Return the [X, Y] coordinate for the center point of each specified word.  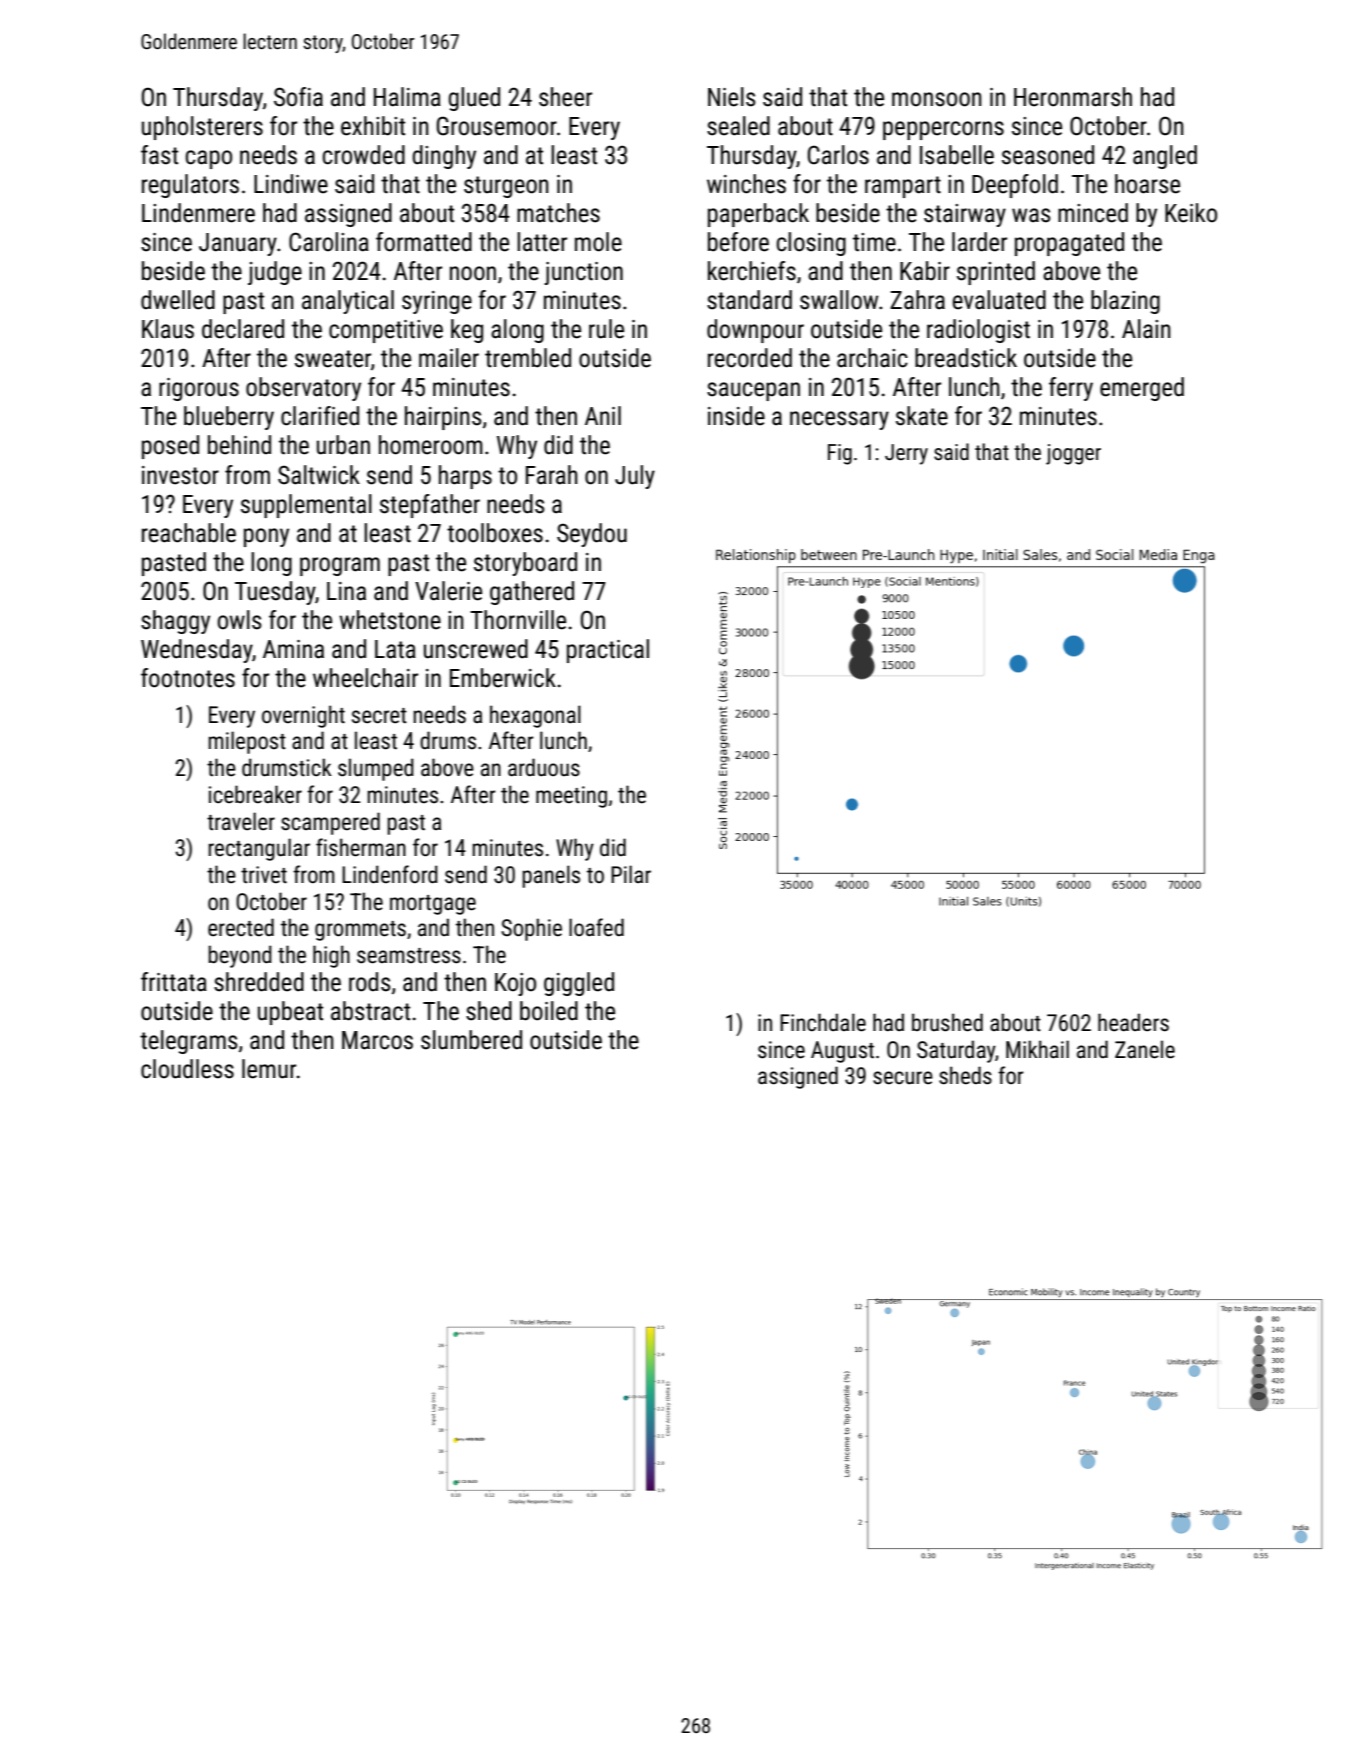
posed [170, 447]
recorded [750, 358]
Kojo [515, 984]
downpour [755, 331]
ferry [1071, 389]
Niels [732, 97]
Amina [293, 649]
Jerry [906, 454]
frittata [174, 982]
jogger [1073, 454]
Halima [407, 97]
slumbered [471, 1040]
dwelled [178, 300]
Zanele [1145, 1049]
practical [608, 651]
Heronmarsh [1073, 97]
